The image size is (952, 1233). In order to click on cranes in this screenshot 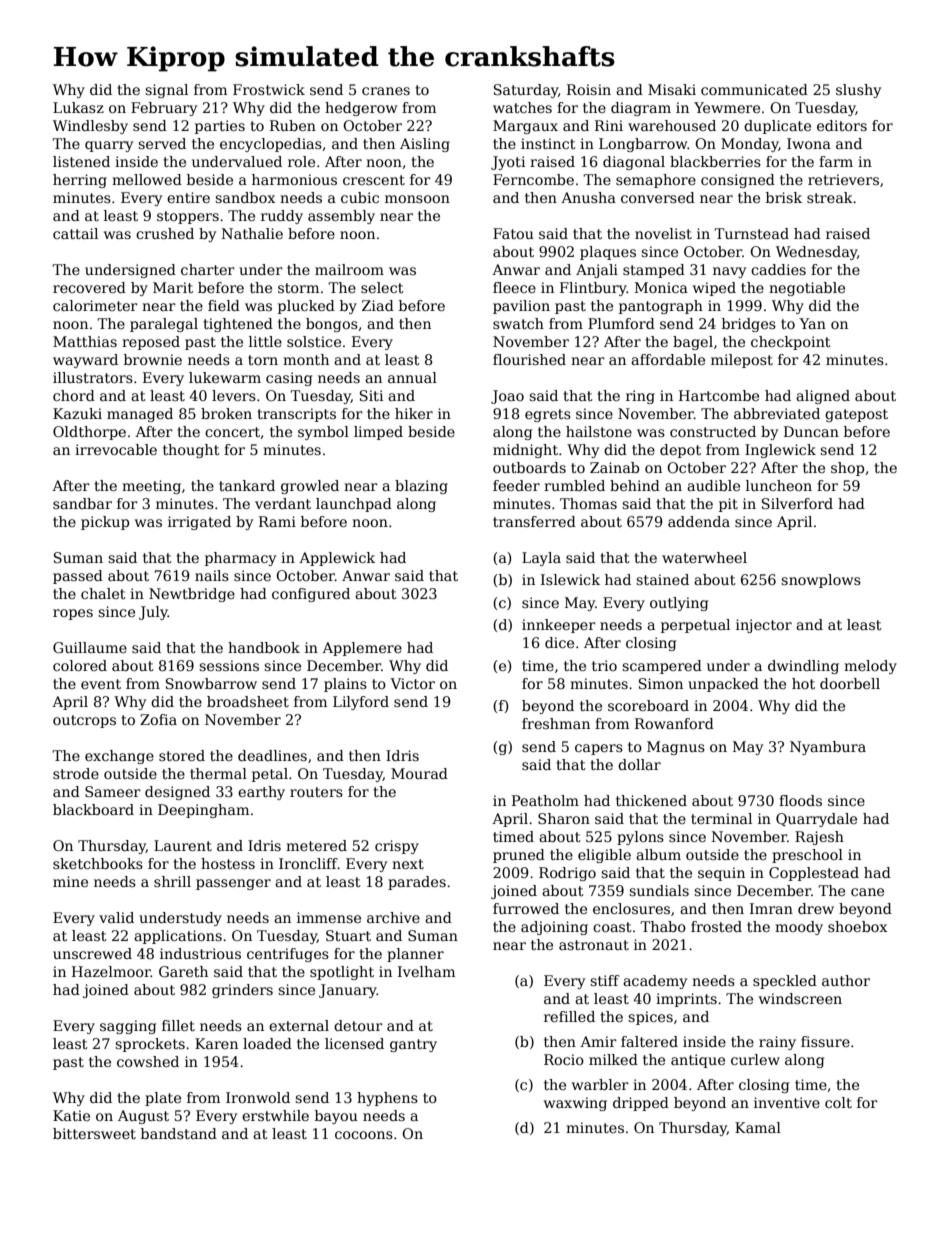, I will do `click(386, 91)`.
